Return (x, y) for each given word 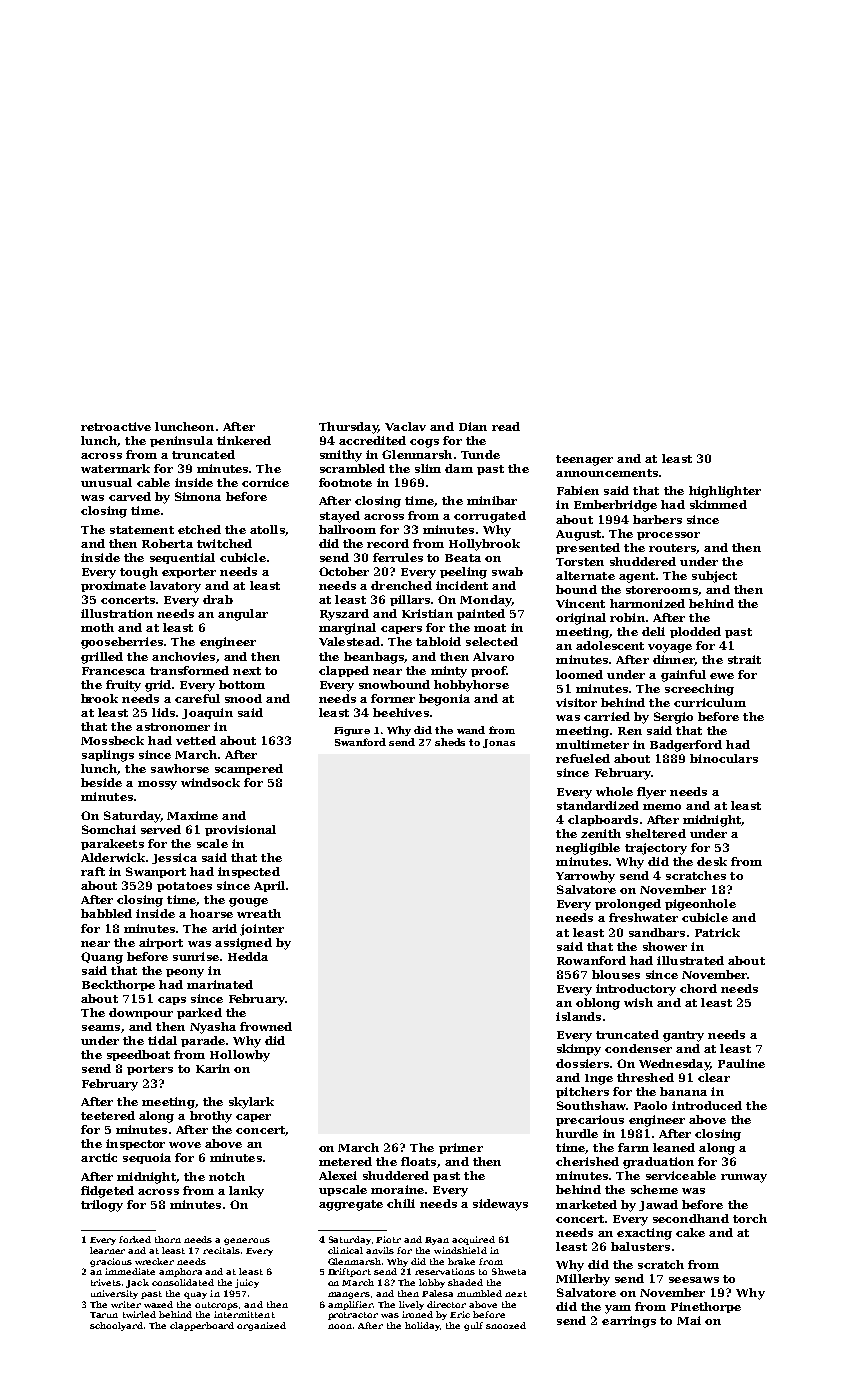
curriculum (710, 702)
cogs (424, 443)
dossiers (582, 1063)
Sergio (673, 718)
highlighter (725, 492)
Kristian (427, 613)
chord (698, 988)
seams (101, 1028)
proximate (113, 586)
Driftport (349, 1272)
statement (142, 530)
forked (135, 1239)
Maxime (192, 815)
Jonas (499, 743)
